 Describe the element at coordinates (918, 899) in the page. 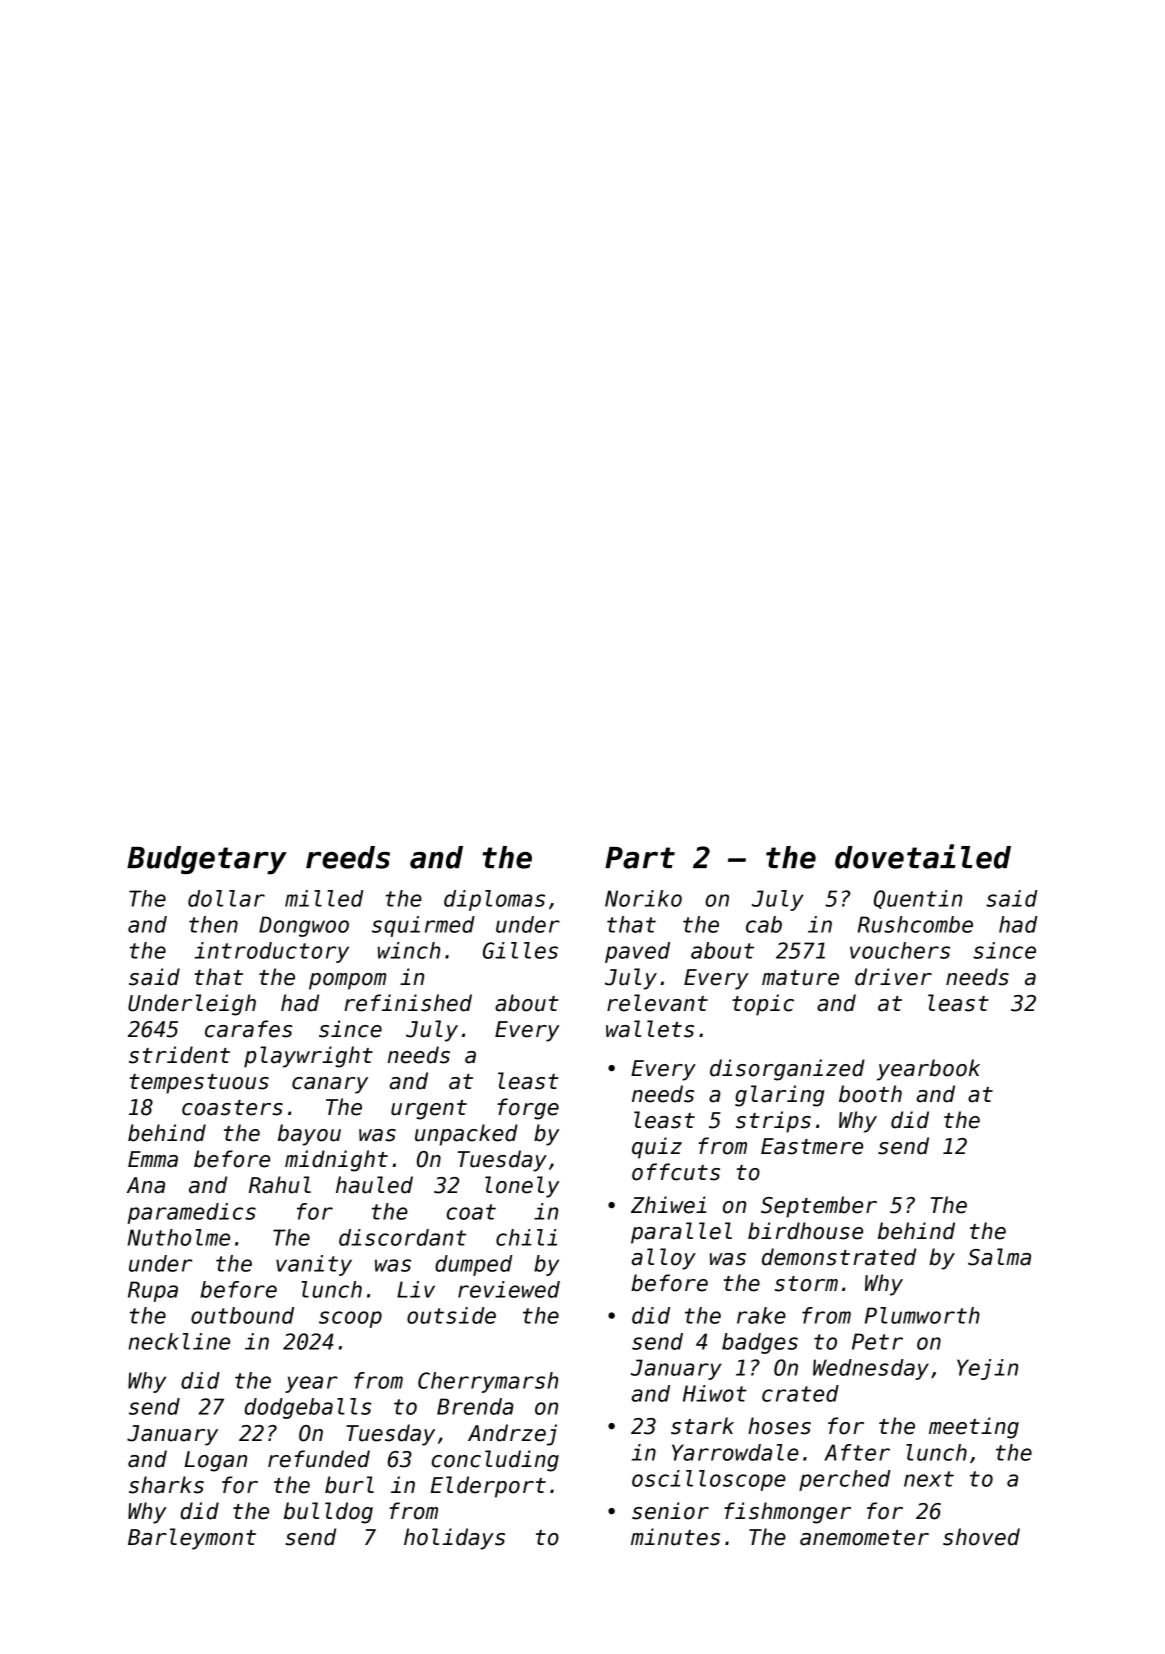

I see `Quentin` at that location.
